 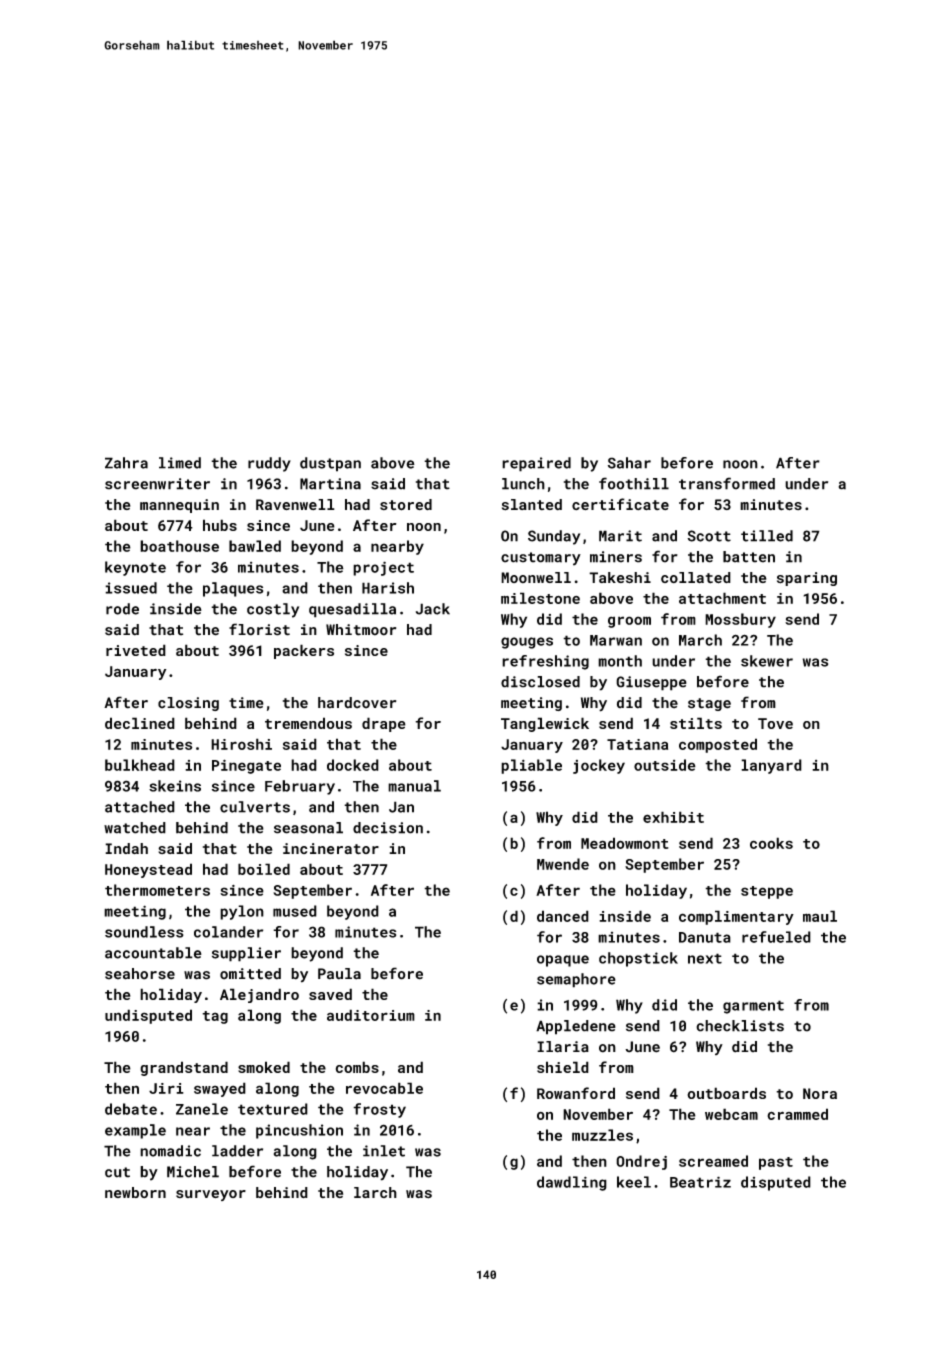 What do you see at coordinates (140, 974) in the screenshot?
I see `seahorse` at bounding box center [140, 974].
